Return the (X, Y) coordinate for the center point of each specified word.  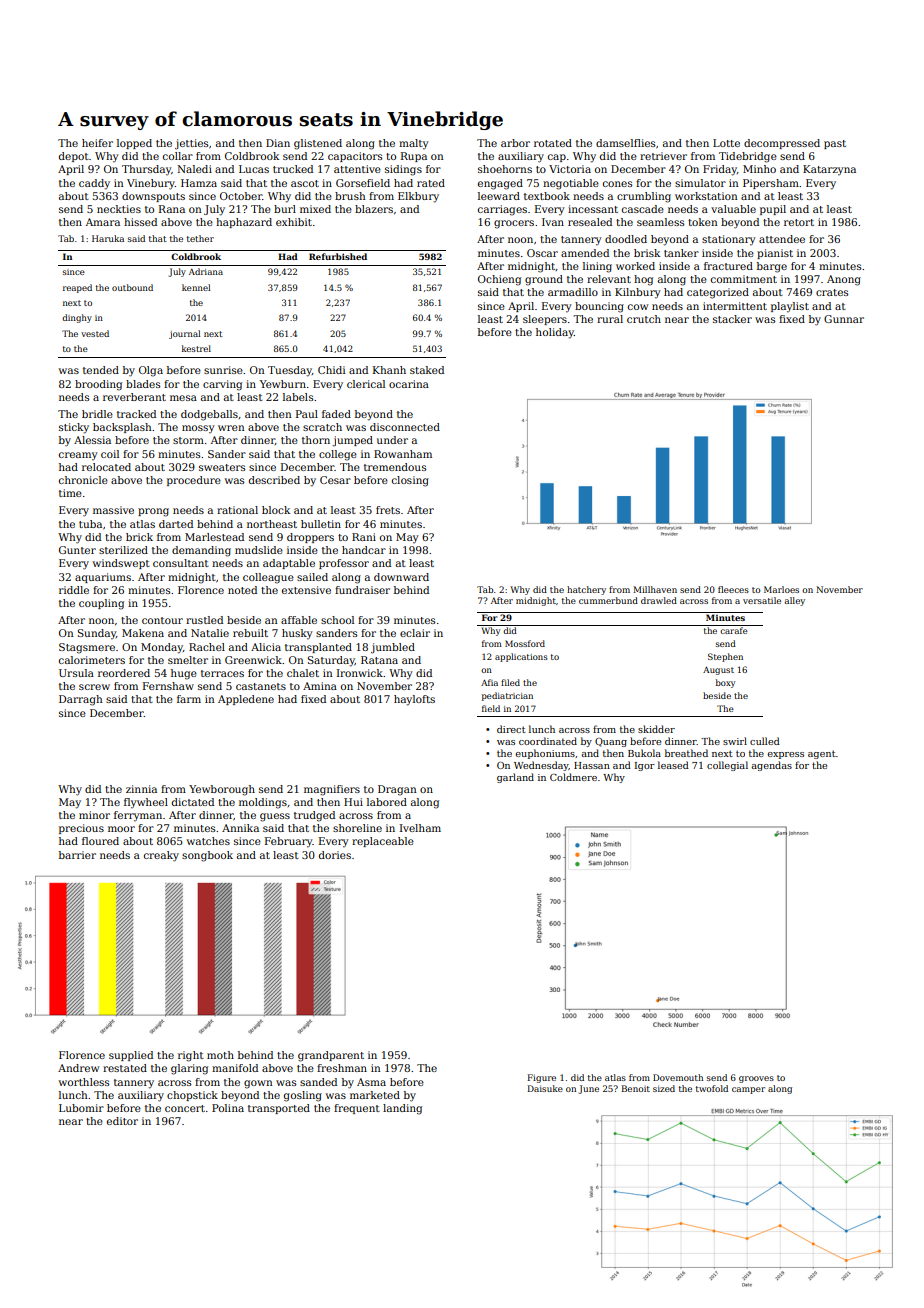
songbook (207, 856)
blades (143, 384)
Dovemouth (678, 1077)
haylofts (414, 700)
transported (279, 1109)
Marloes (781, 589)
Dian (278, 143)
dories (335, 855)
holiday (555, 333)
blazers (374, 209)
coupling (101, 604)
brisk (647, 253)
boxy (725, 683)
